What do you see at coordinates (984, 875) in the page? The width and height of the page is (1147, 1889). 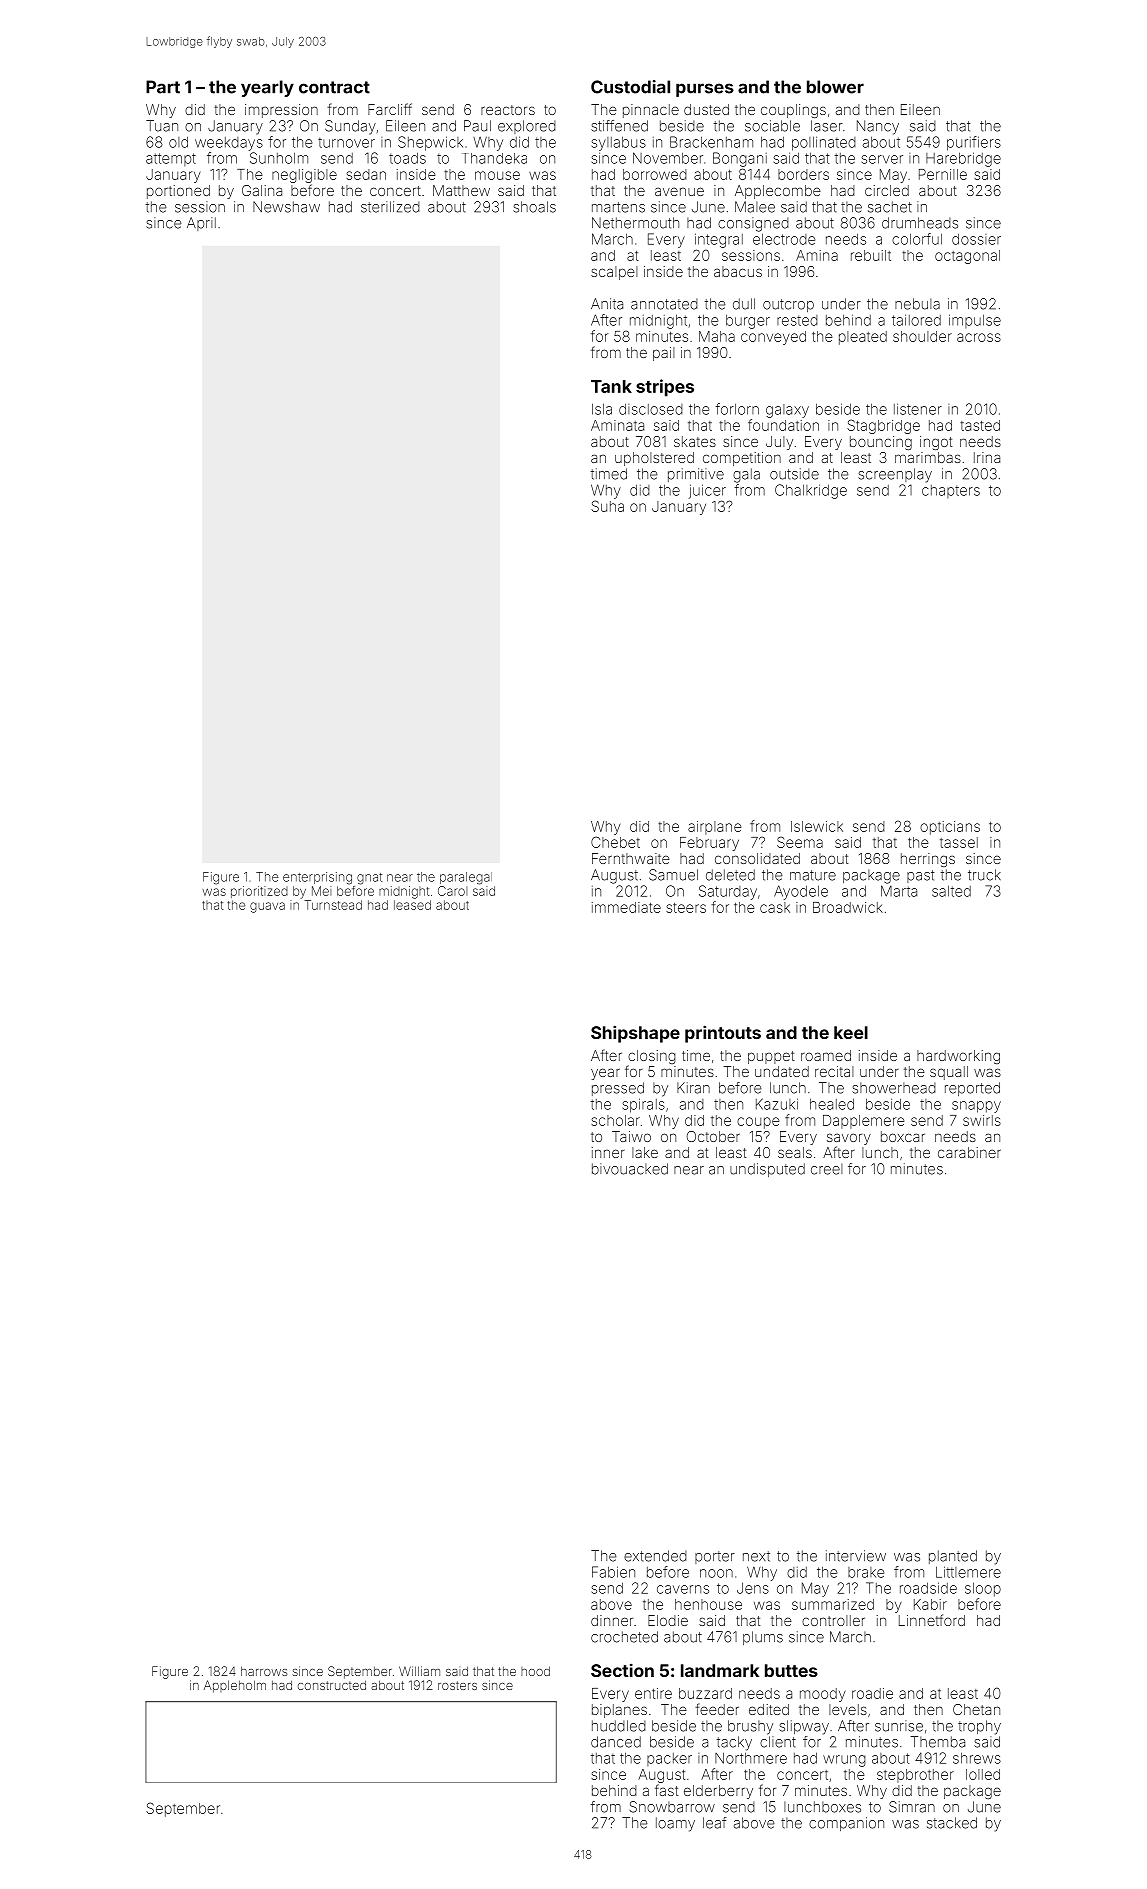 I see `truck` at bounding box center [984, 875].
